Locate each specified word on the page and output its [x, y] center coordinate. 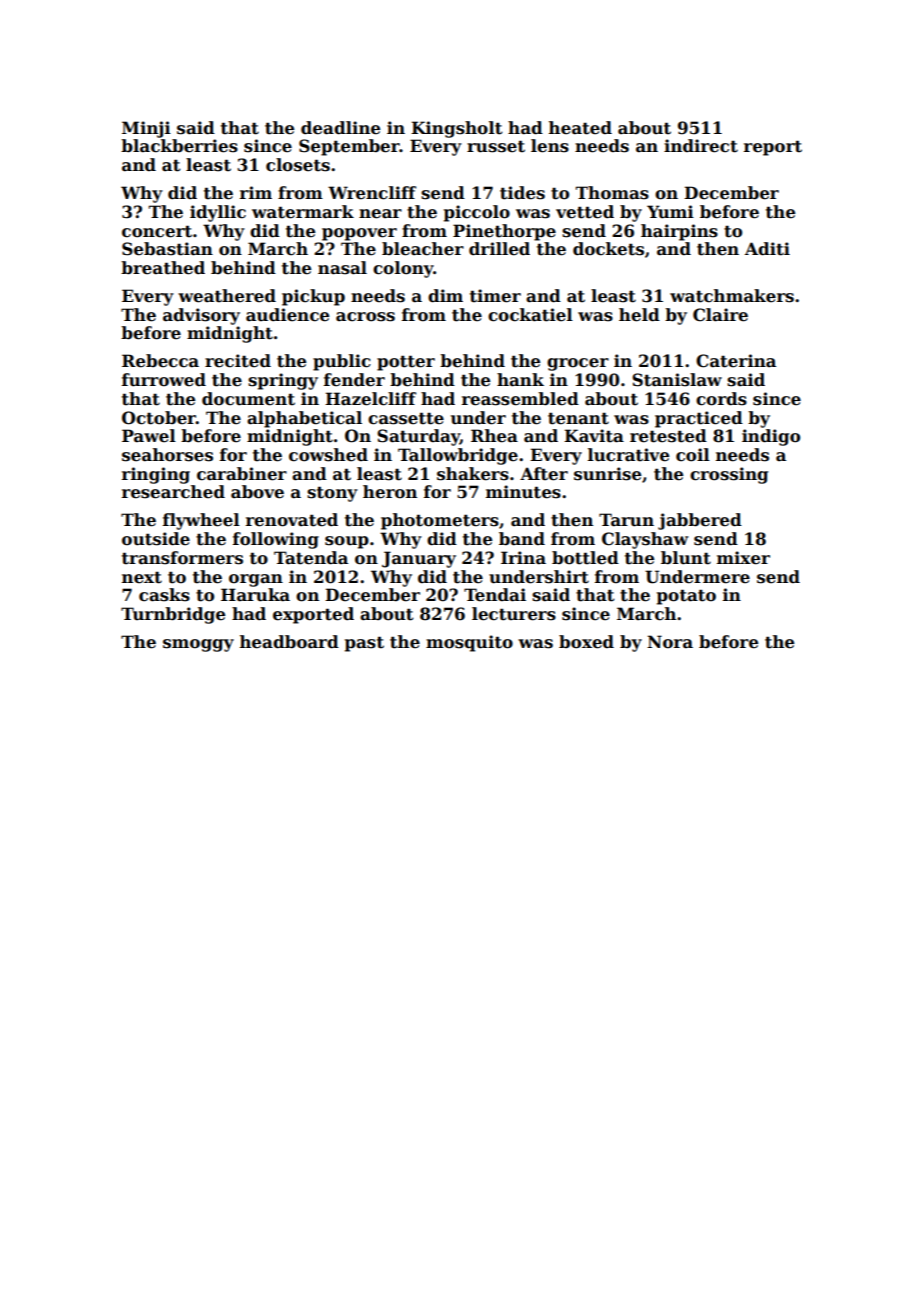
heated [580, 128]
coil [693, 455]
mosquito [469, 643]
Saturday [418, 437]
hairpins [679, 232]
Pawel [149, 436]
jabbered [700, 521]
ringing [156, 475]
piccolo [477, 213]
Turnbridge [173, 615]
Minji [146, 129]
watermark [303, 212]
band [522, 539]
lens [550, 146]
